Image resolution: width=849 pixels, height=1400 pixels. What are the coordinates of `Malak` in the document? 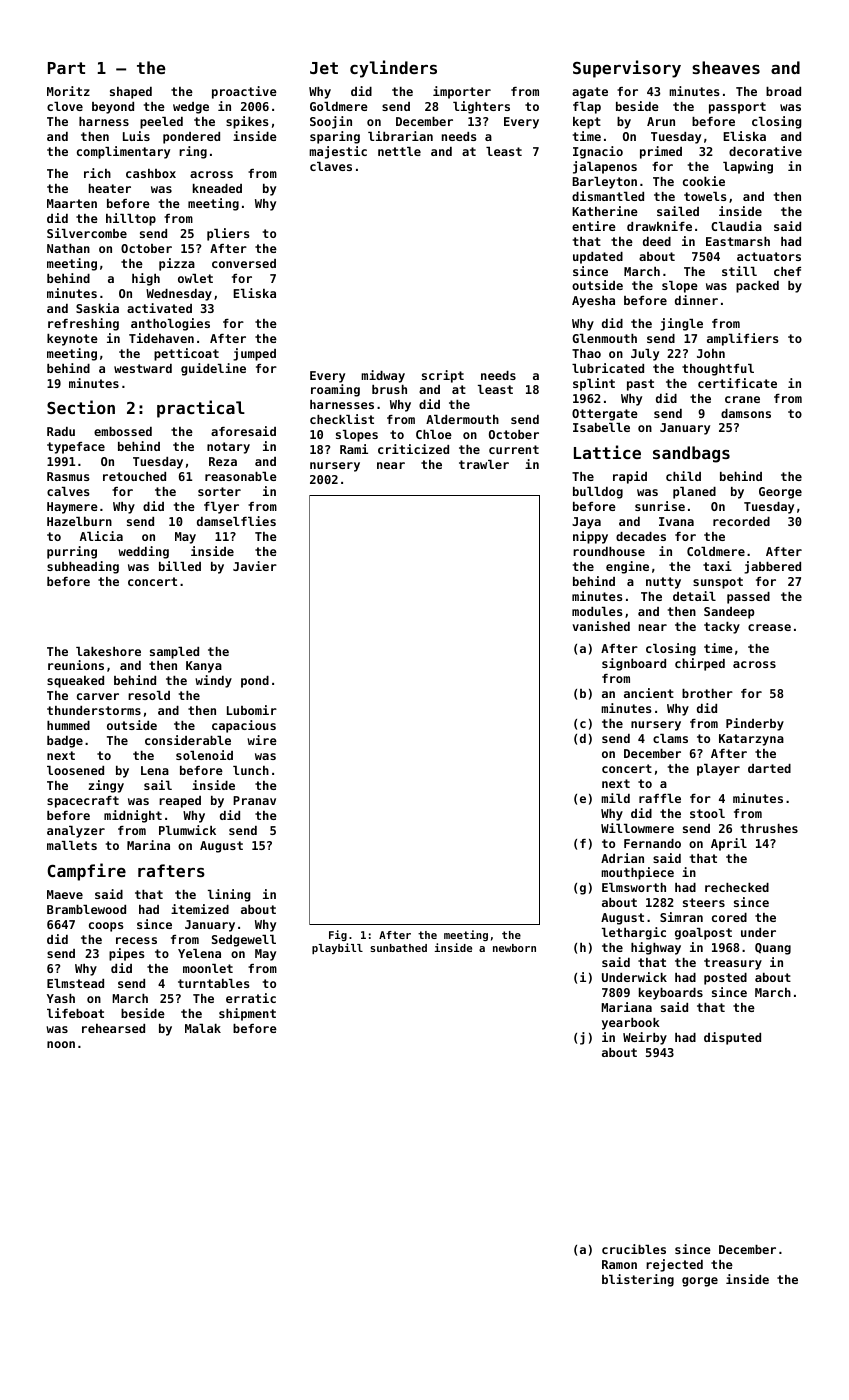 It's located at (203, 1028).
